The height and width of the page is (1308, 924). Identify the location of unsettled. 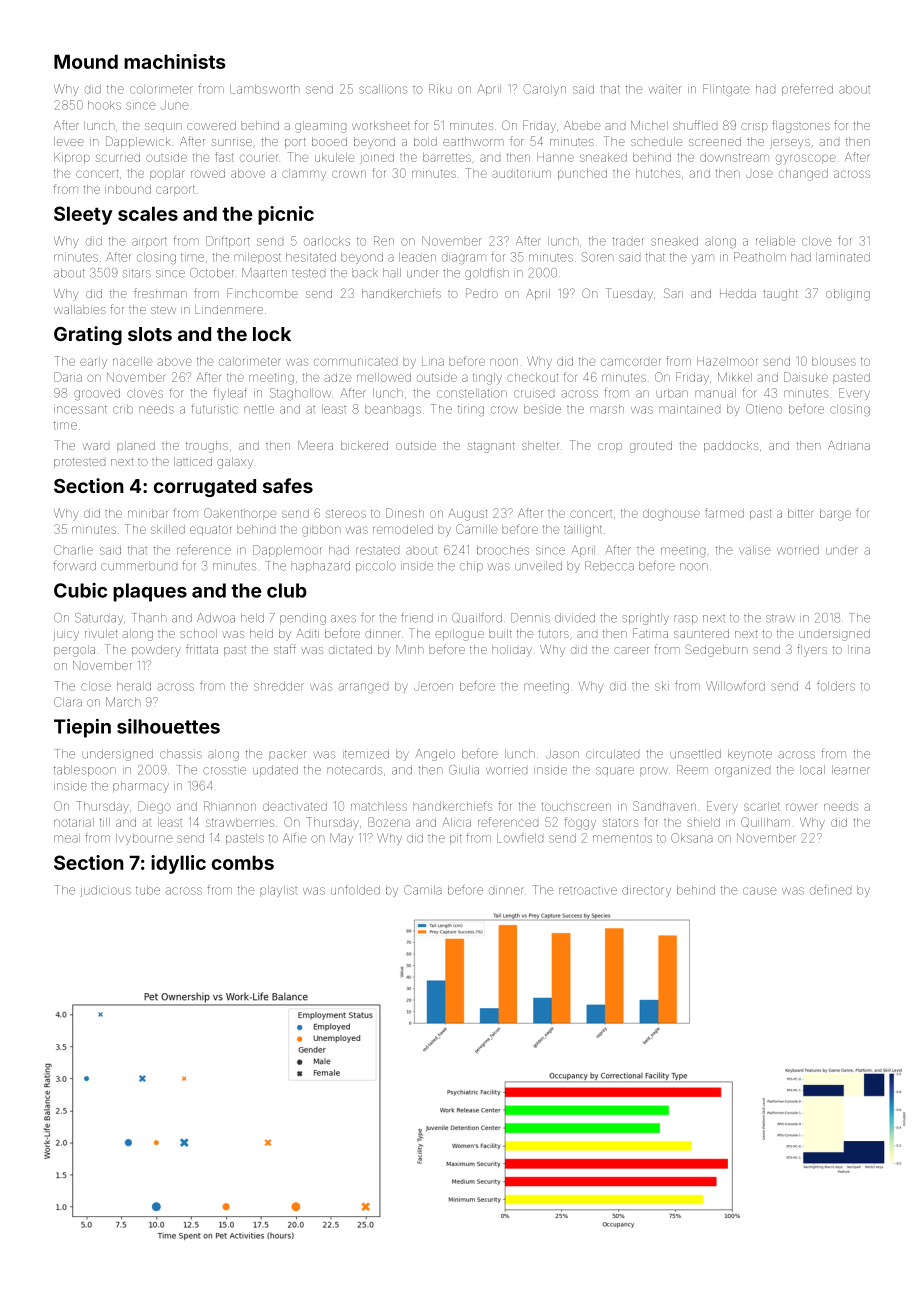
(695, 754).
